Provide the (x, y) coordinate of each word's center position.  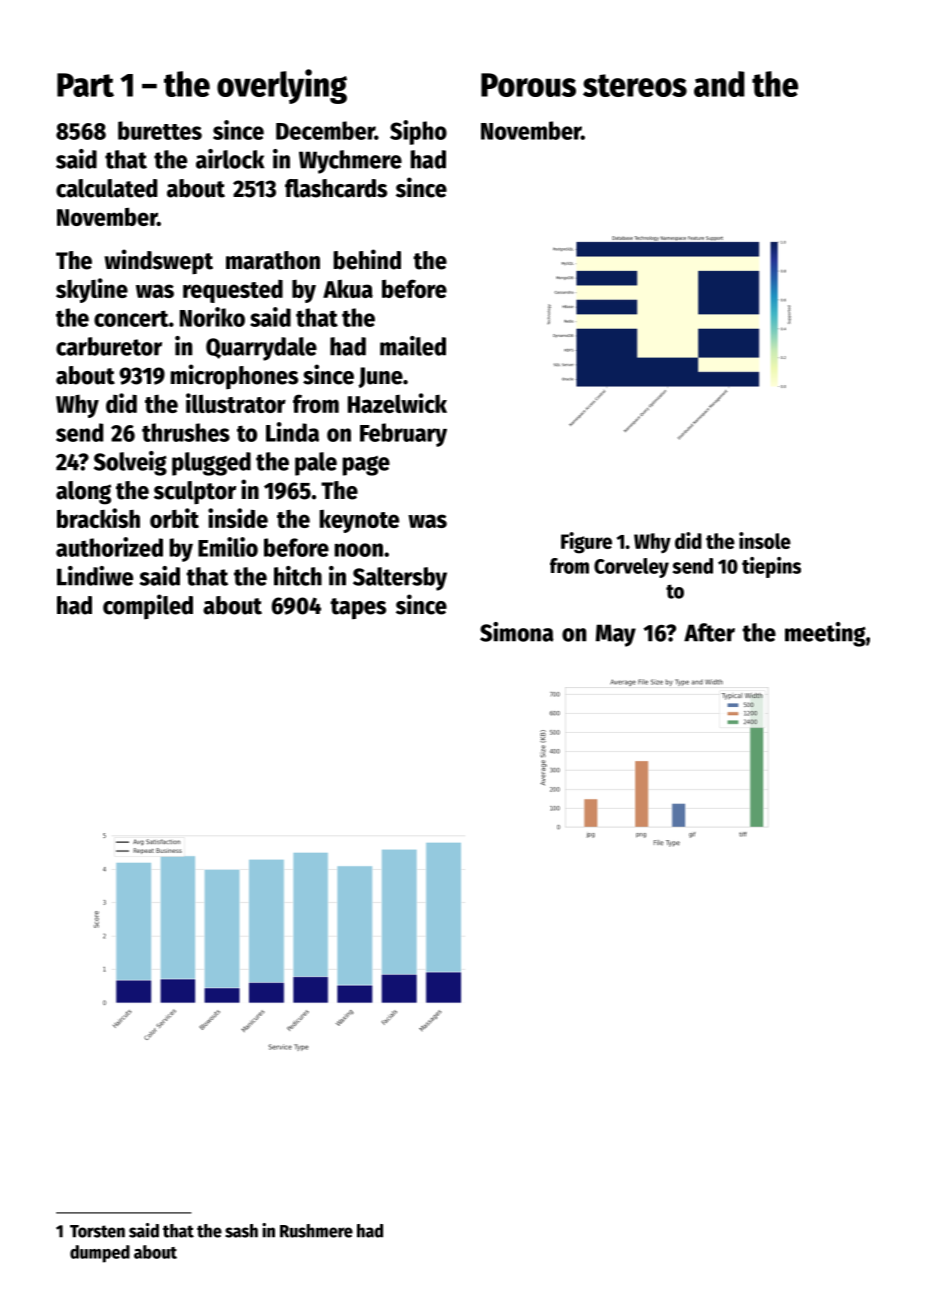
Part (85, 85)
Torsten (97, 1231)
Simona (517, 632)
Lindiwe (95, 576)
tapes (358, 609)
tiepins (771, 567)
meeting (825, 634)
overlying (282, 86)
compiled (148, 606)
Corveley (631, 568)
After (709, 632)
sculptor (195, 492)
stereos (635, 85)
